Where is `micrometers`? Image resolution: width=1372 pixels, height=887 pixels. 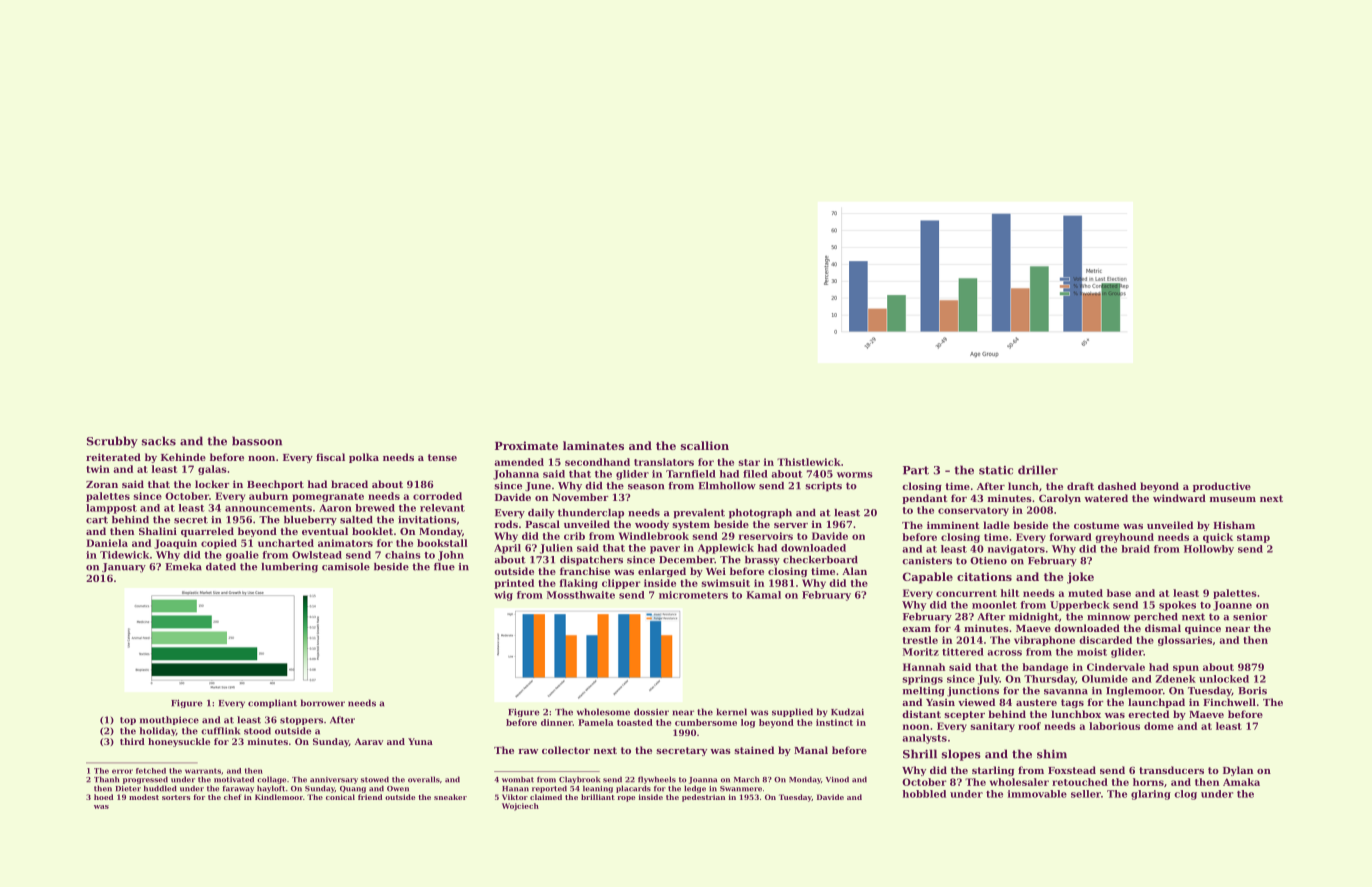 micrometers is located at coordinates (693, 595).
